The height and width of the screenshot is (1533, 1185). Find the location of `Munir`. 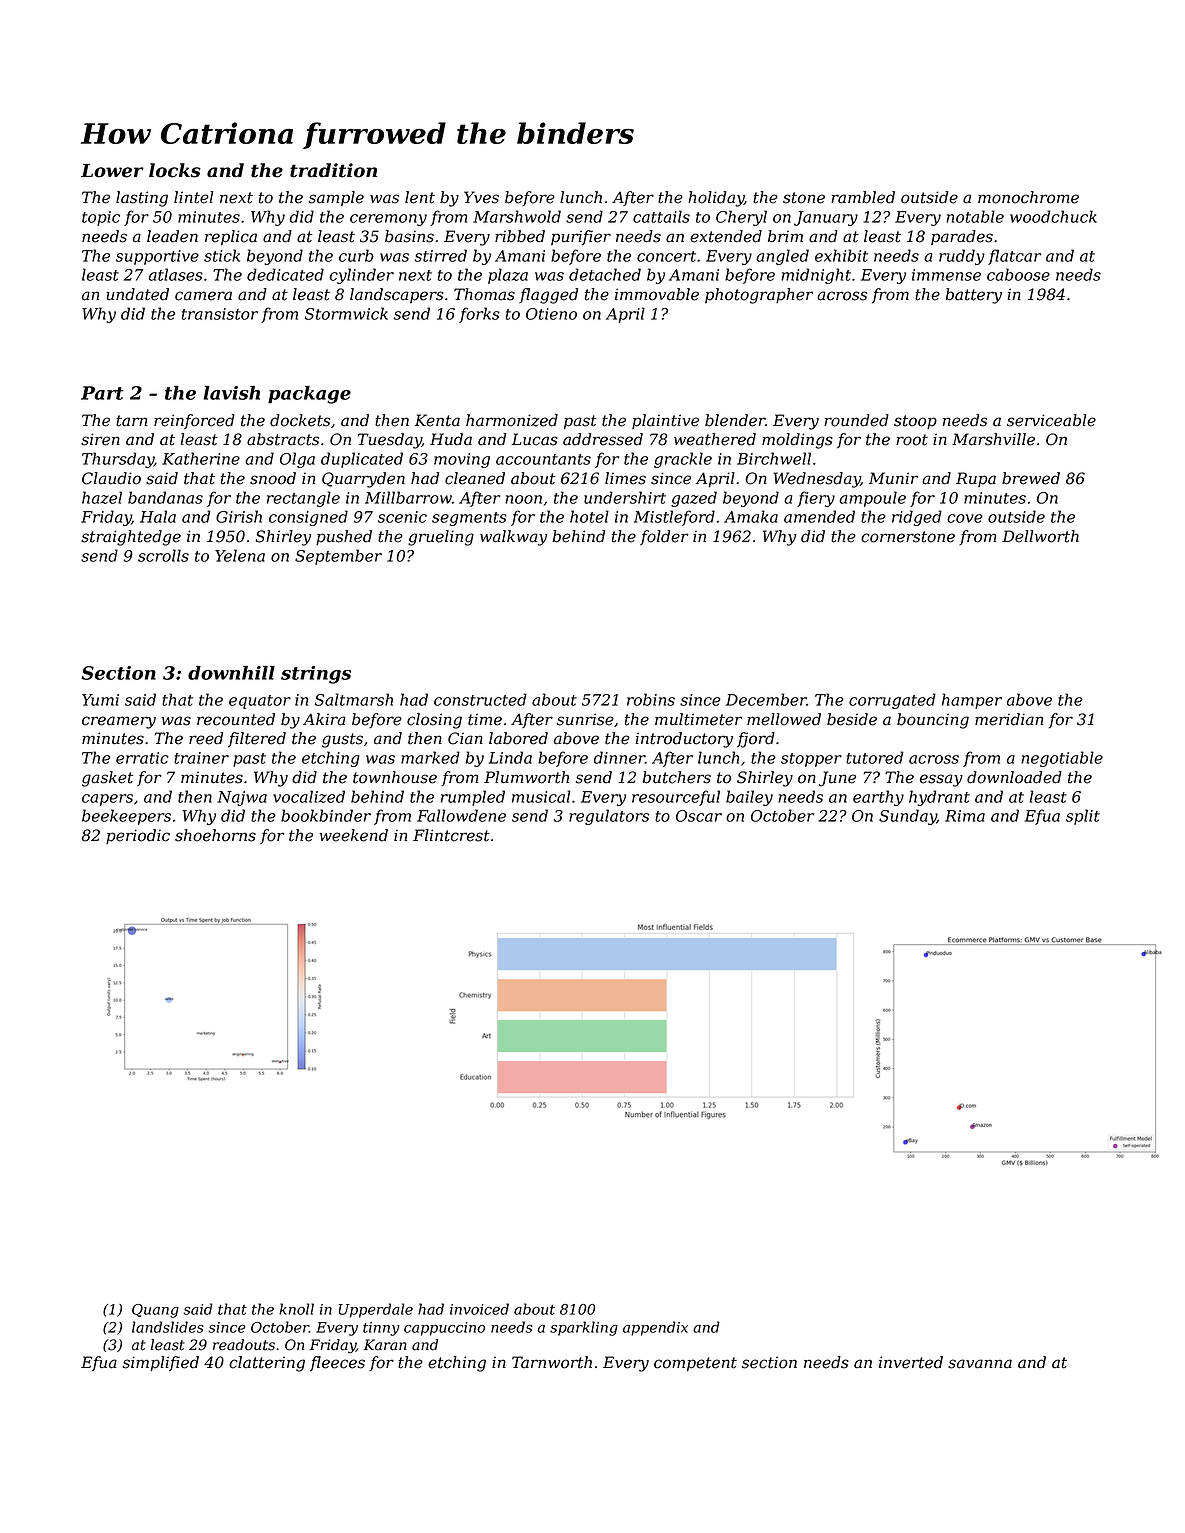

Munir is located at coordinates (893, 478).
